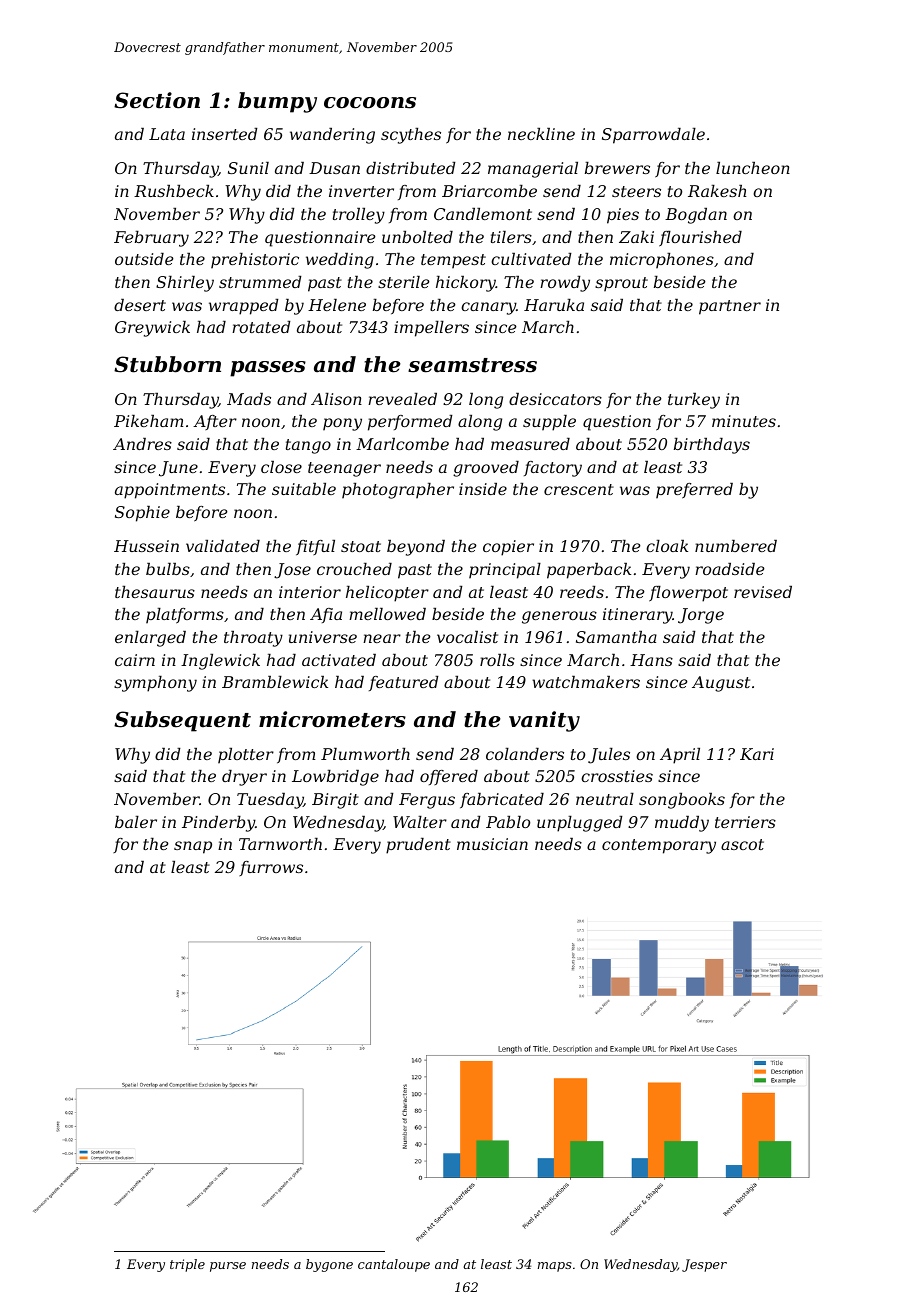 The height and width of the document is (1316, 908). Describe the element at coordinates (187, 1265) in the document. I see `triple` at that location.
